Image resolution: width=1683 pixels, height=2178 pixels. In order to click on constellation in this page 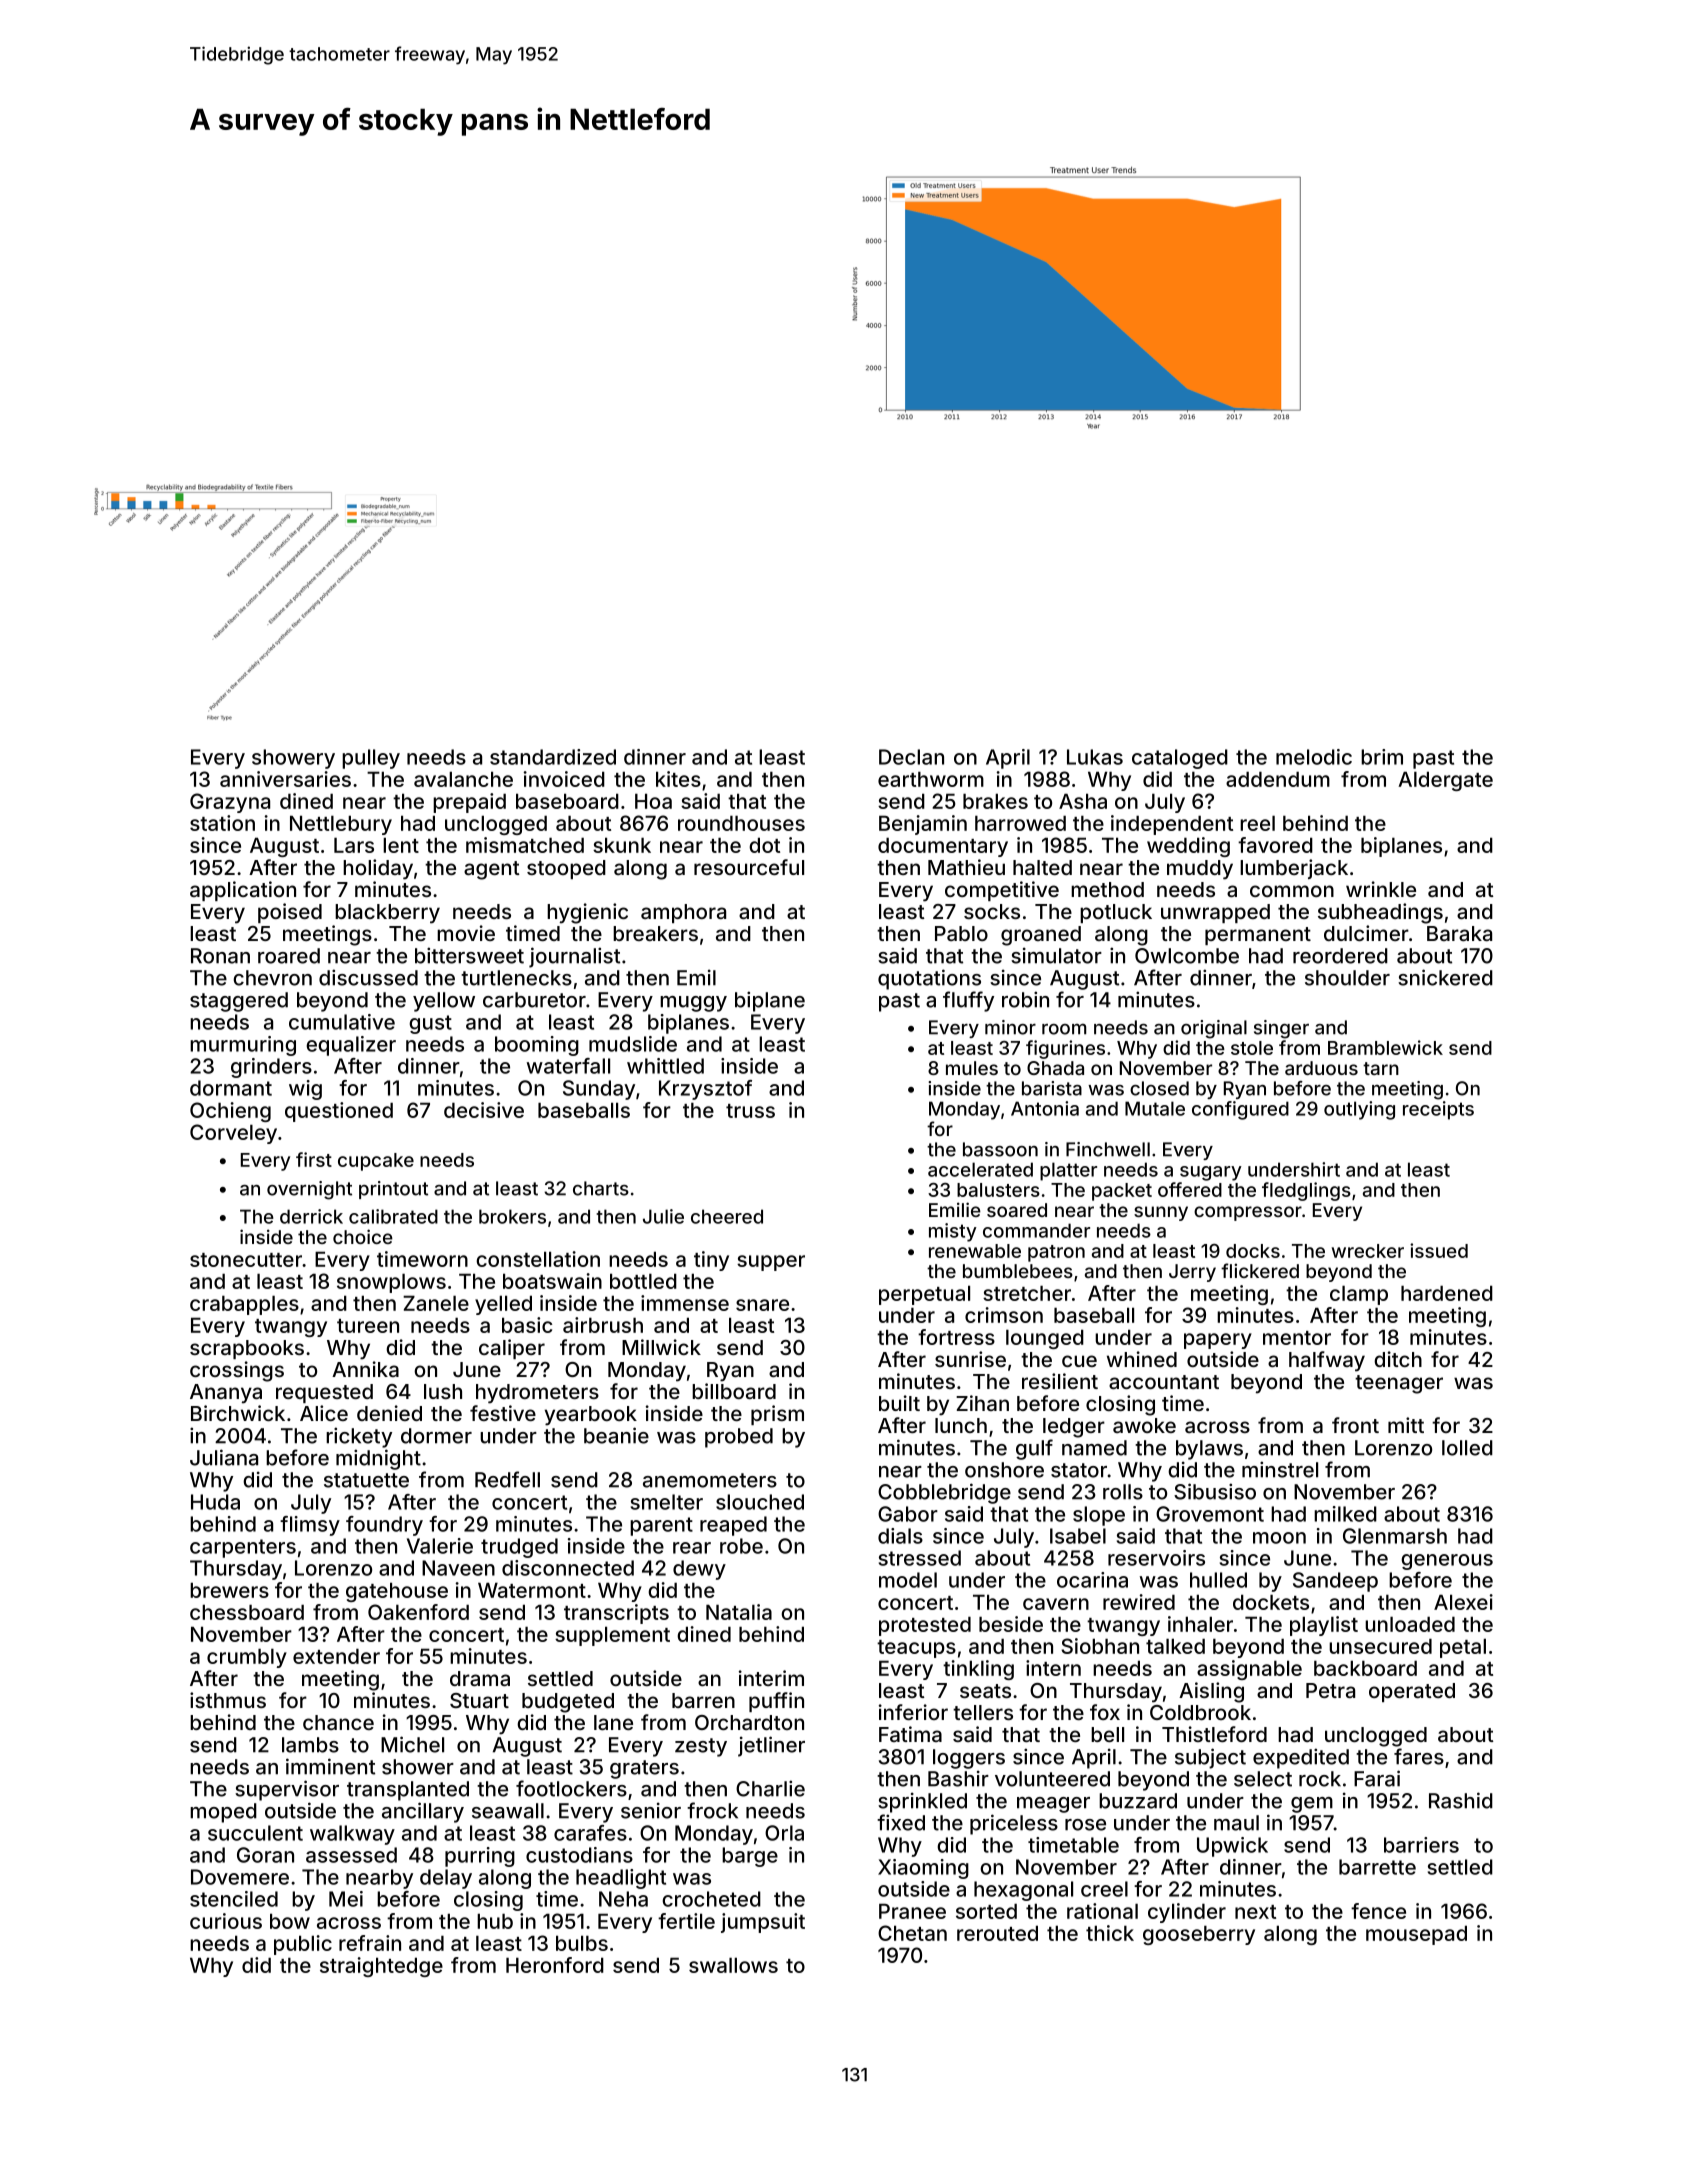, I will do `click(538, 1259)`.
